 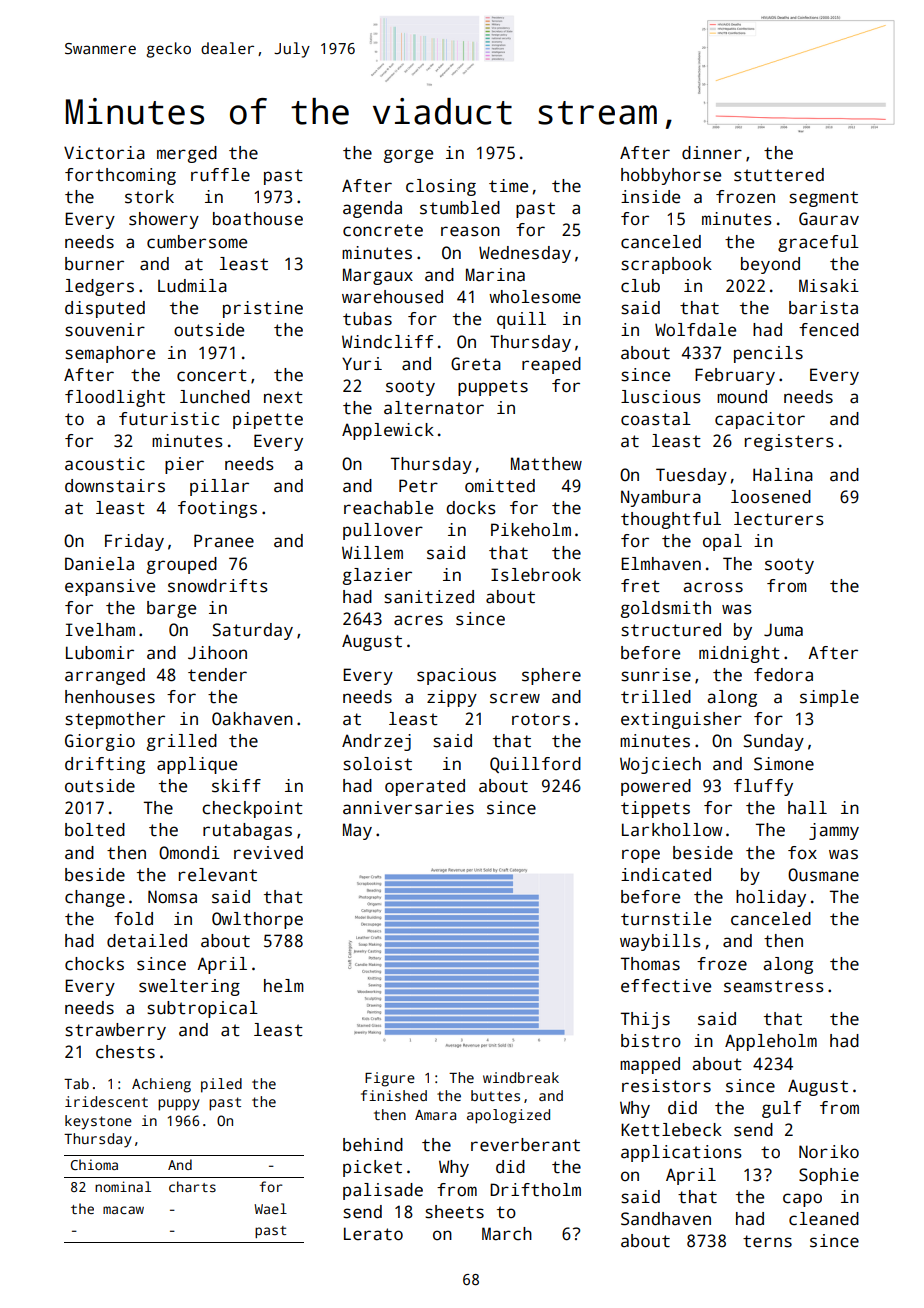 What do you see at coordinates (712, 153) in the screenshot?
I see `dinner` at bounding box center [712, 153].
